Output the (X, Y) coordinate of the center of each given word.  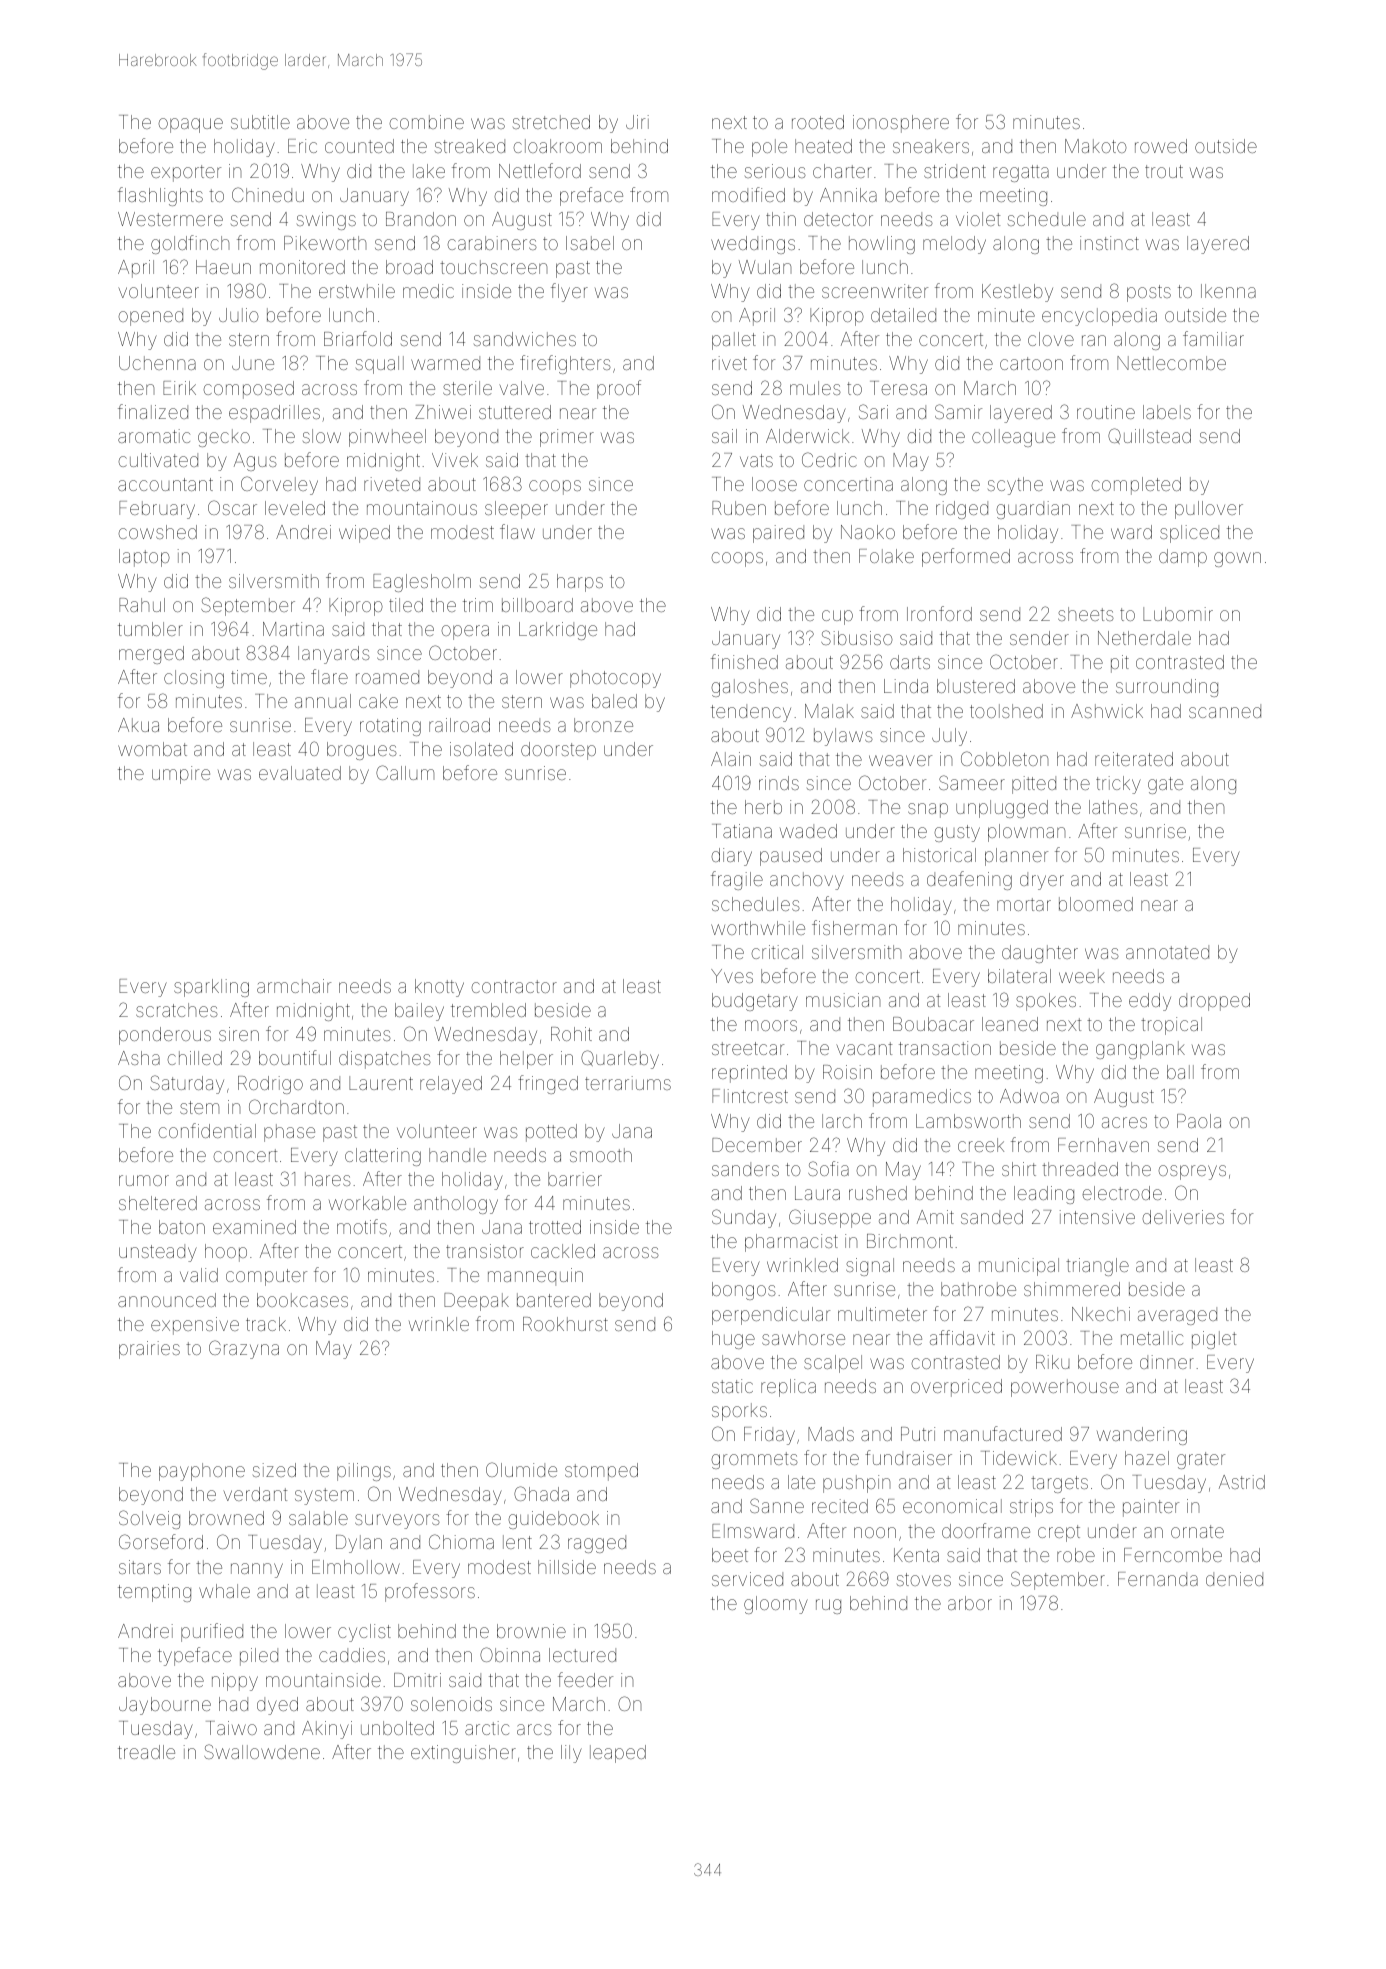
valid (199, 1275)
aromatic (154, 436)
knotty (439, 988)
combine (426, 122)
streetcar (748, 1048)
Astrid (1242, 1482)
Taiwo (231, 1728)
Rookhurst (565, 1324)
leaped (618, 1754)
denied (1234, 1579)
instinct (1109, 243)
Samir (958, 411)
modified (748, 194)
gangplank (1140, 1050)
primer (567, 438)
